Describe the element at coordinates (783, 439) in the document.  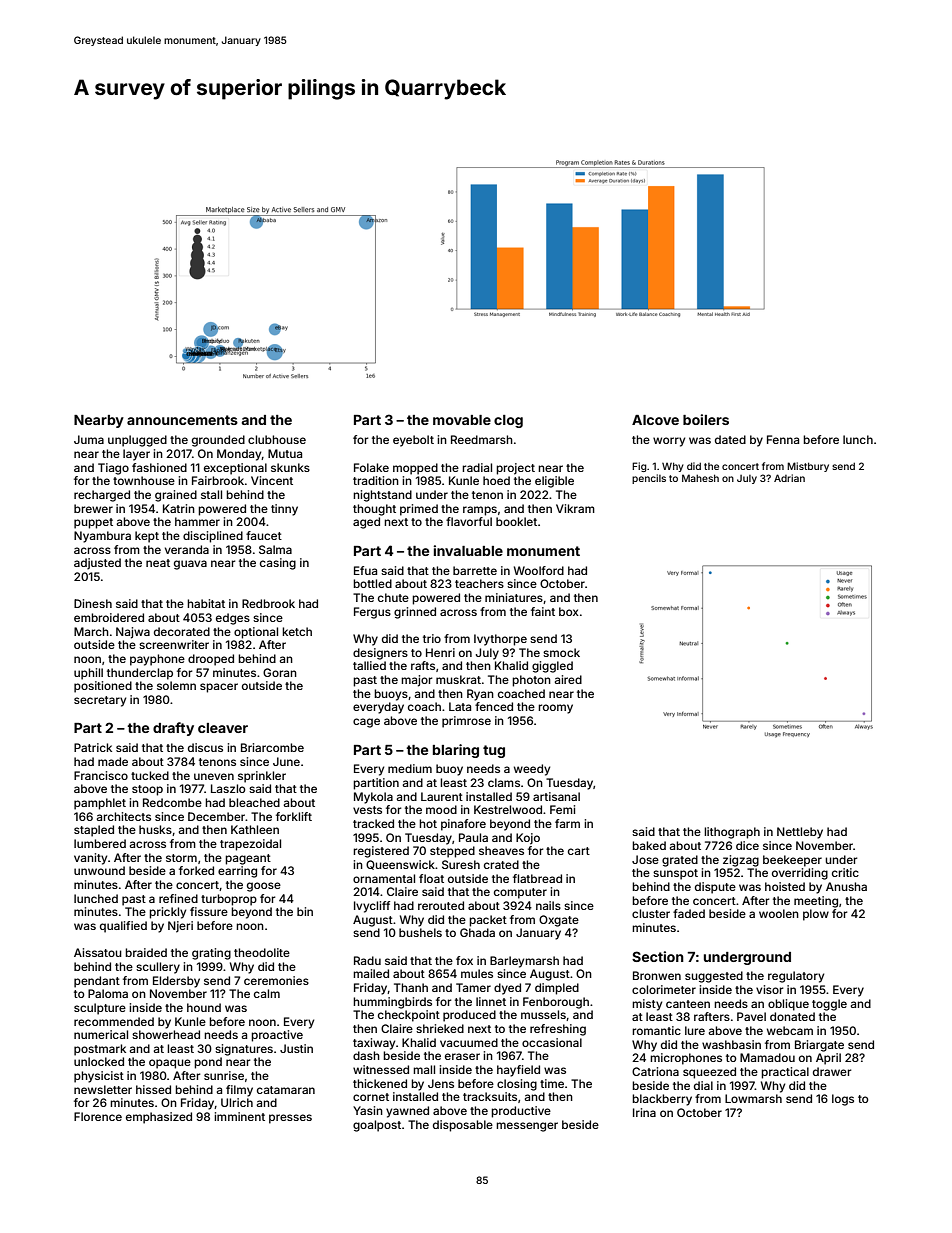
I see `Fenna` at that location.
